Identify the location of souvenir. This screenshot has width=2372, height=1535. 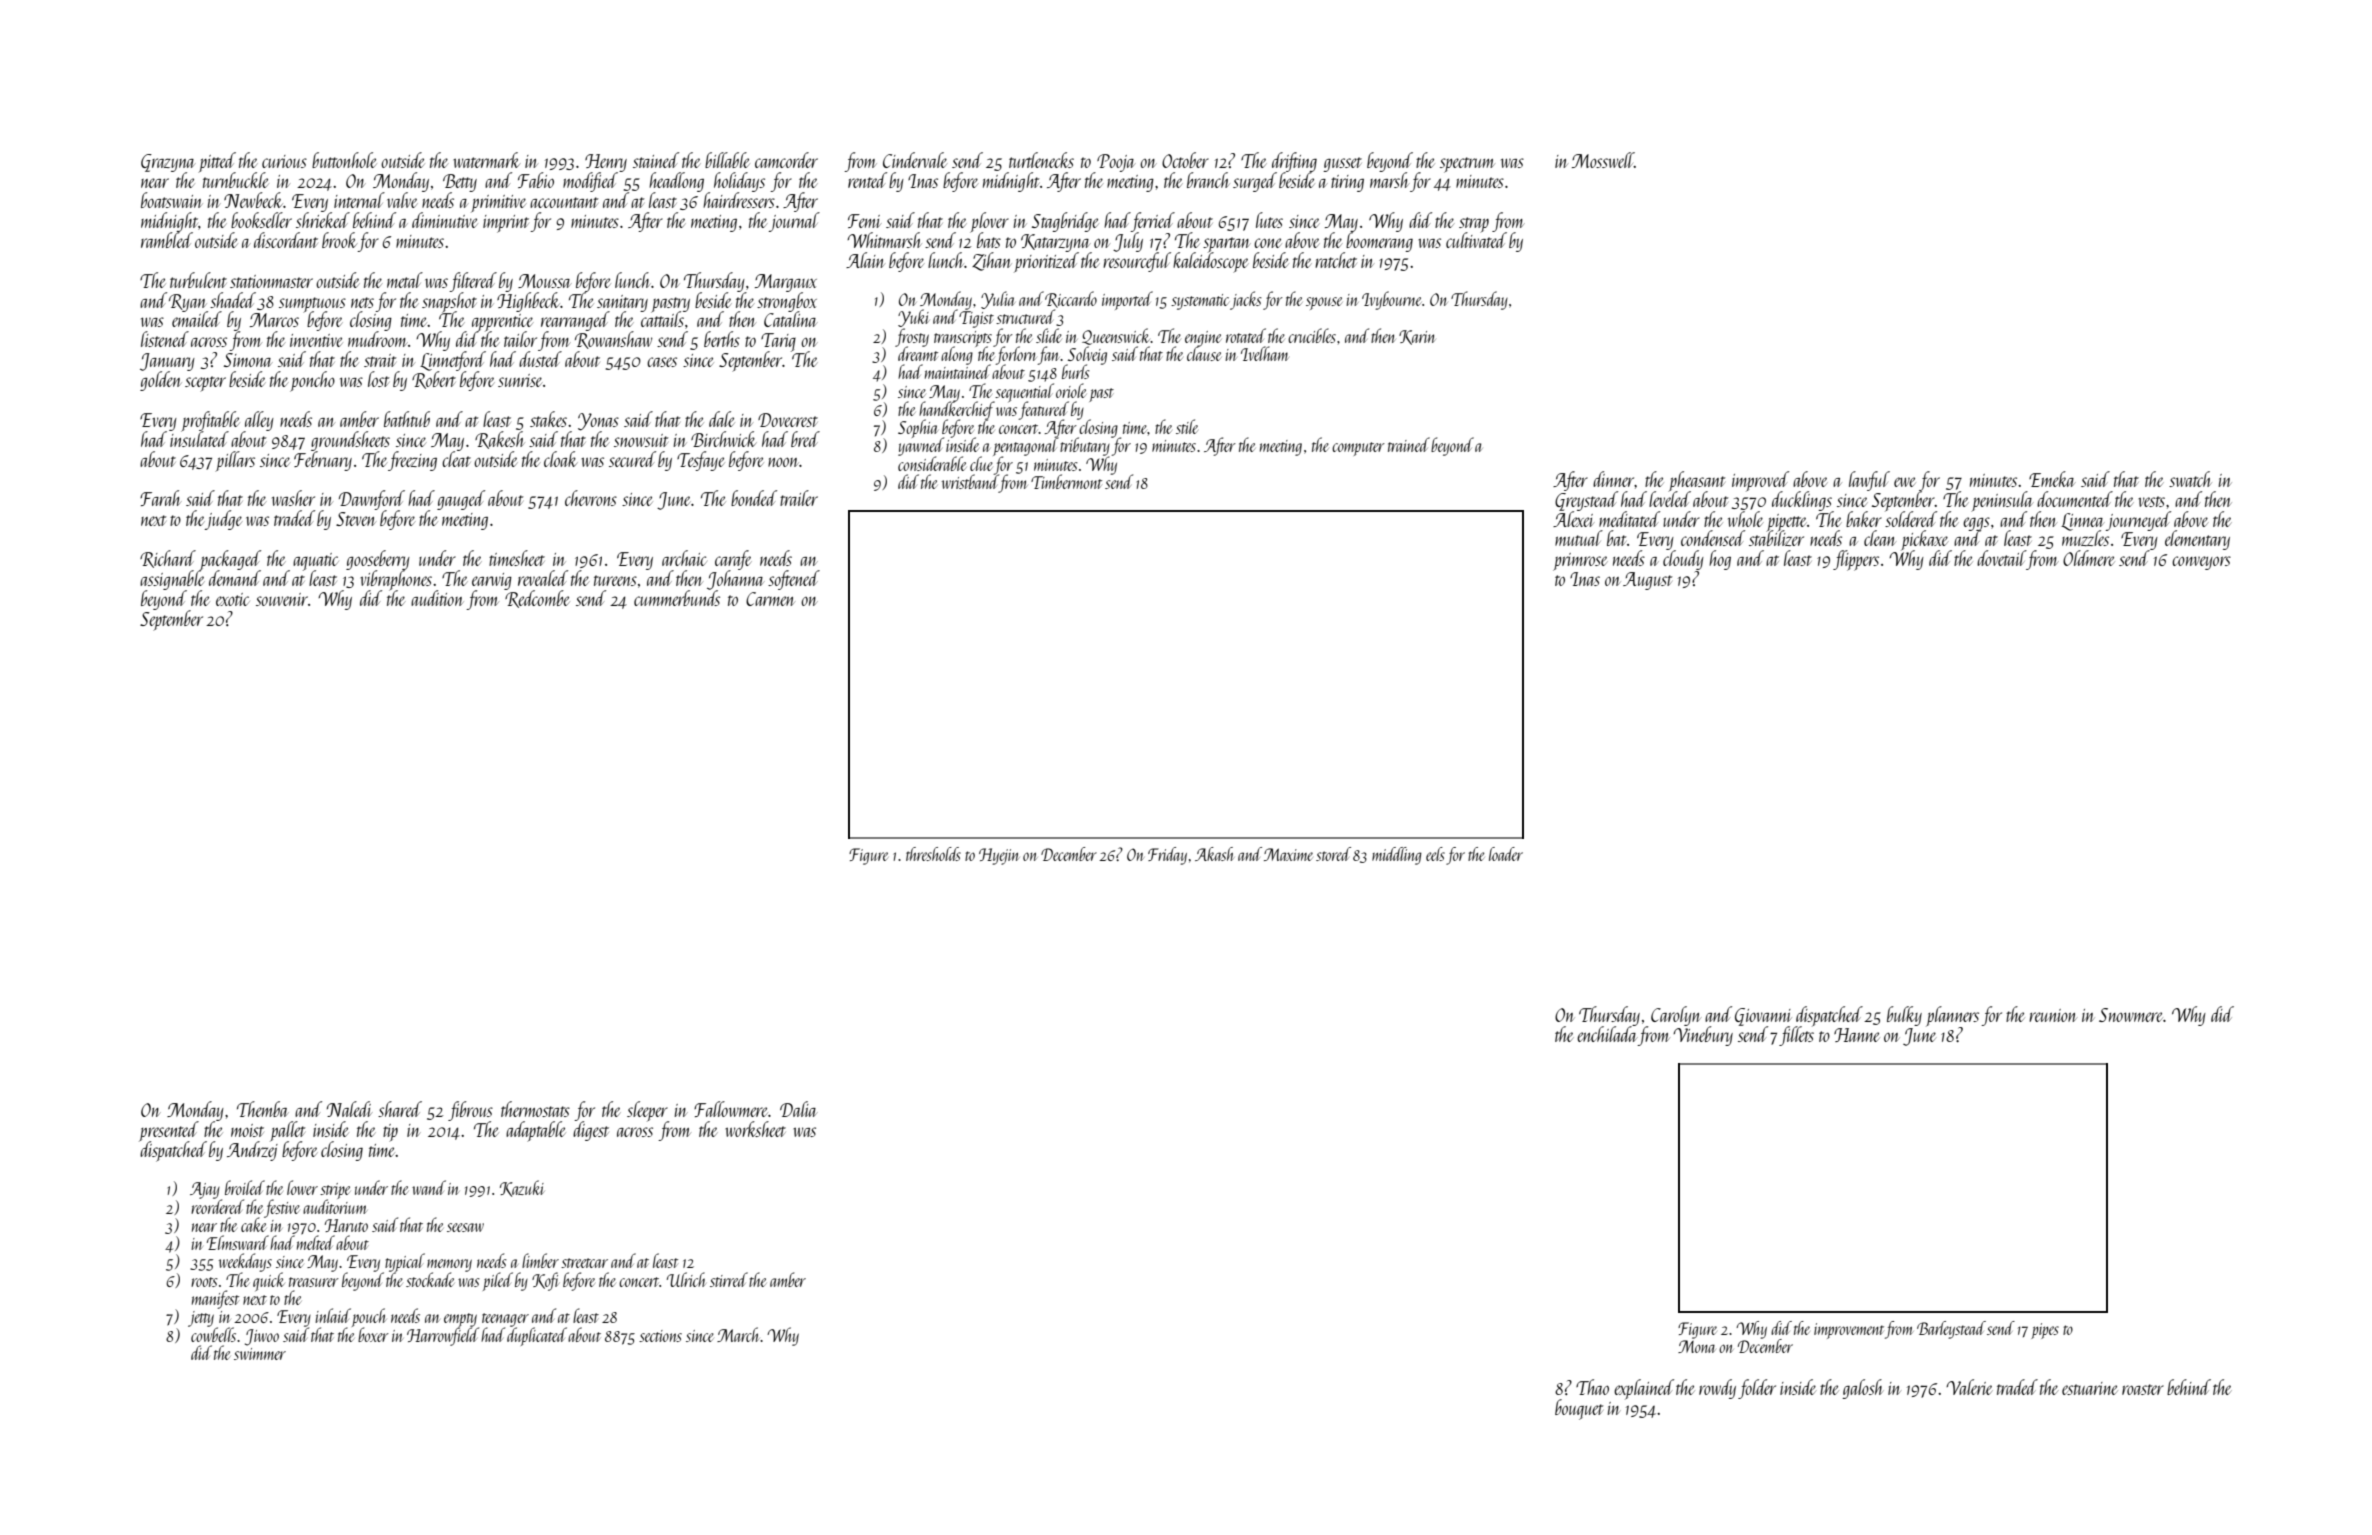
(282, 599).
